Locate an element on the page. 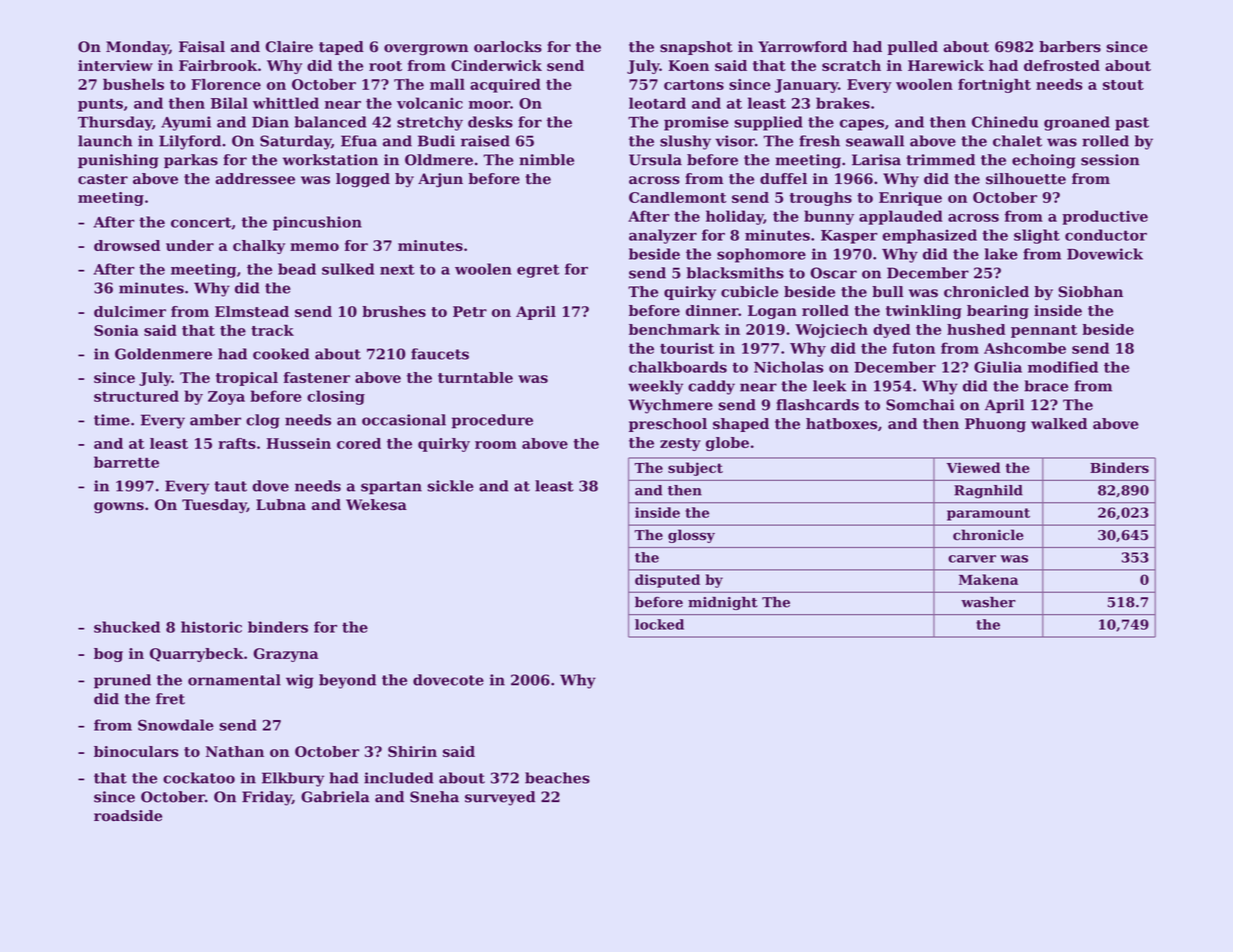 This document has width=1233, height=952. walked is located at coordinates (1059, 424).
